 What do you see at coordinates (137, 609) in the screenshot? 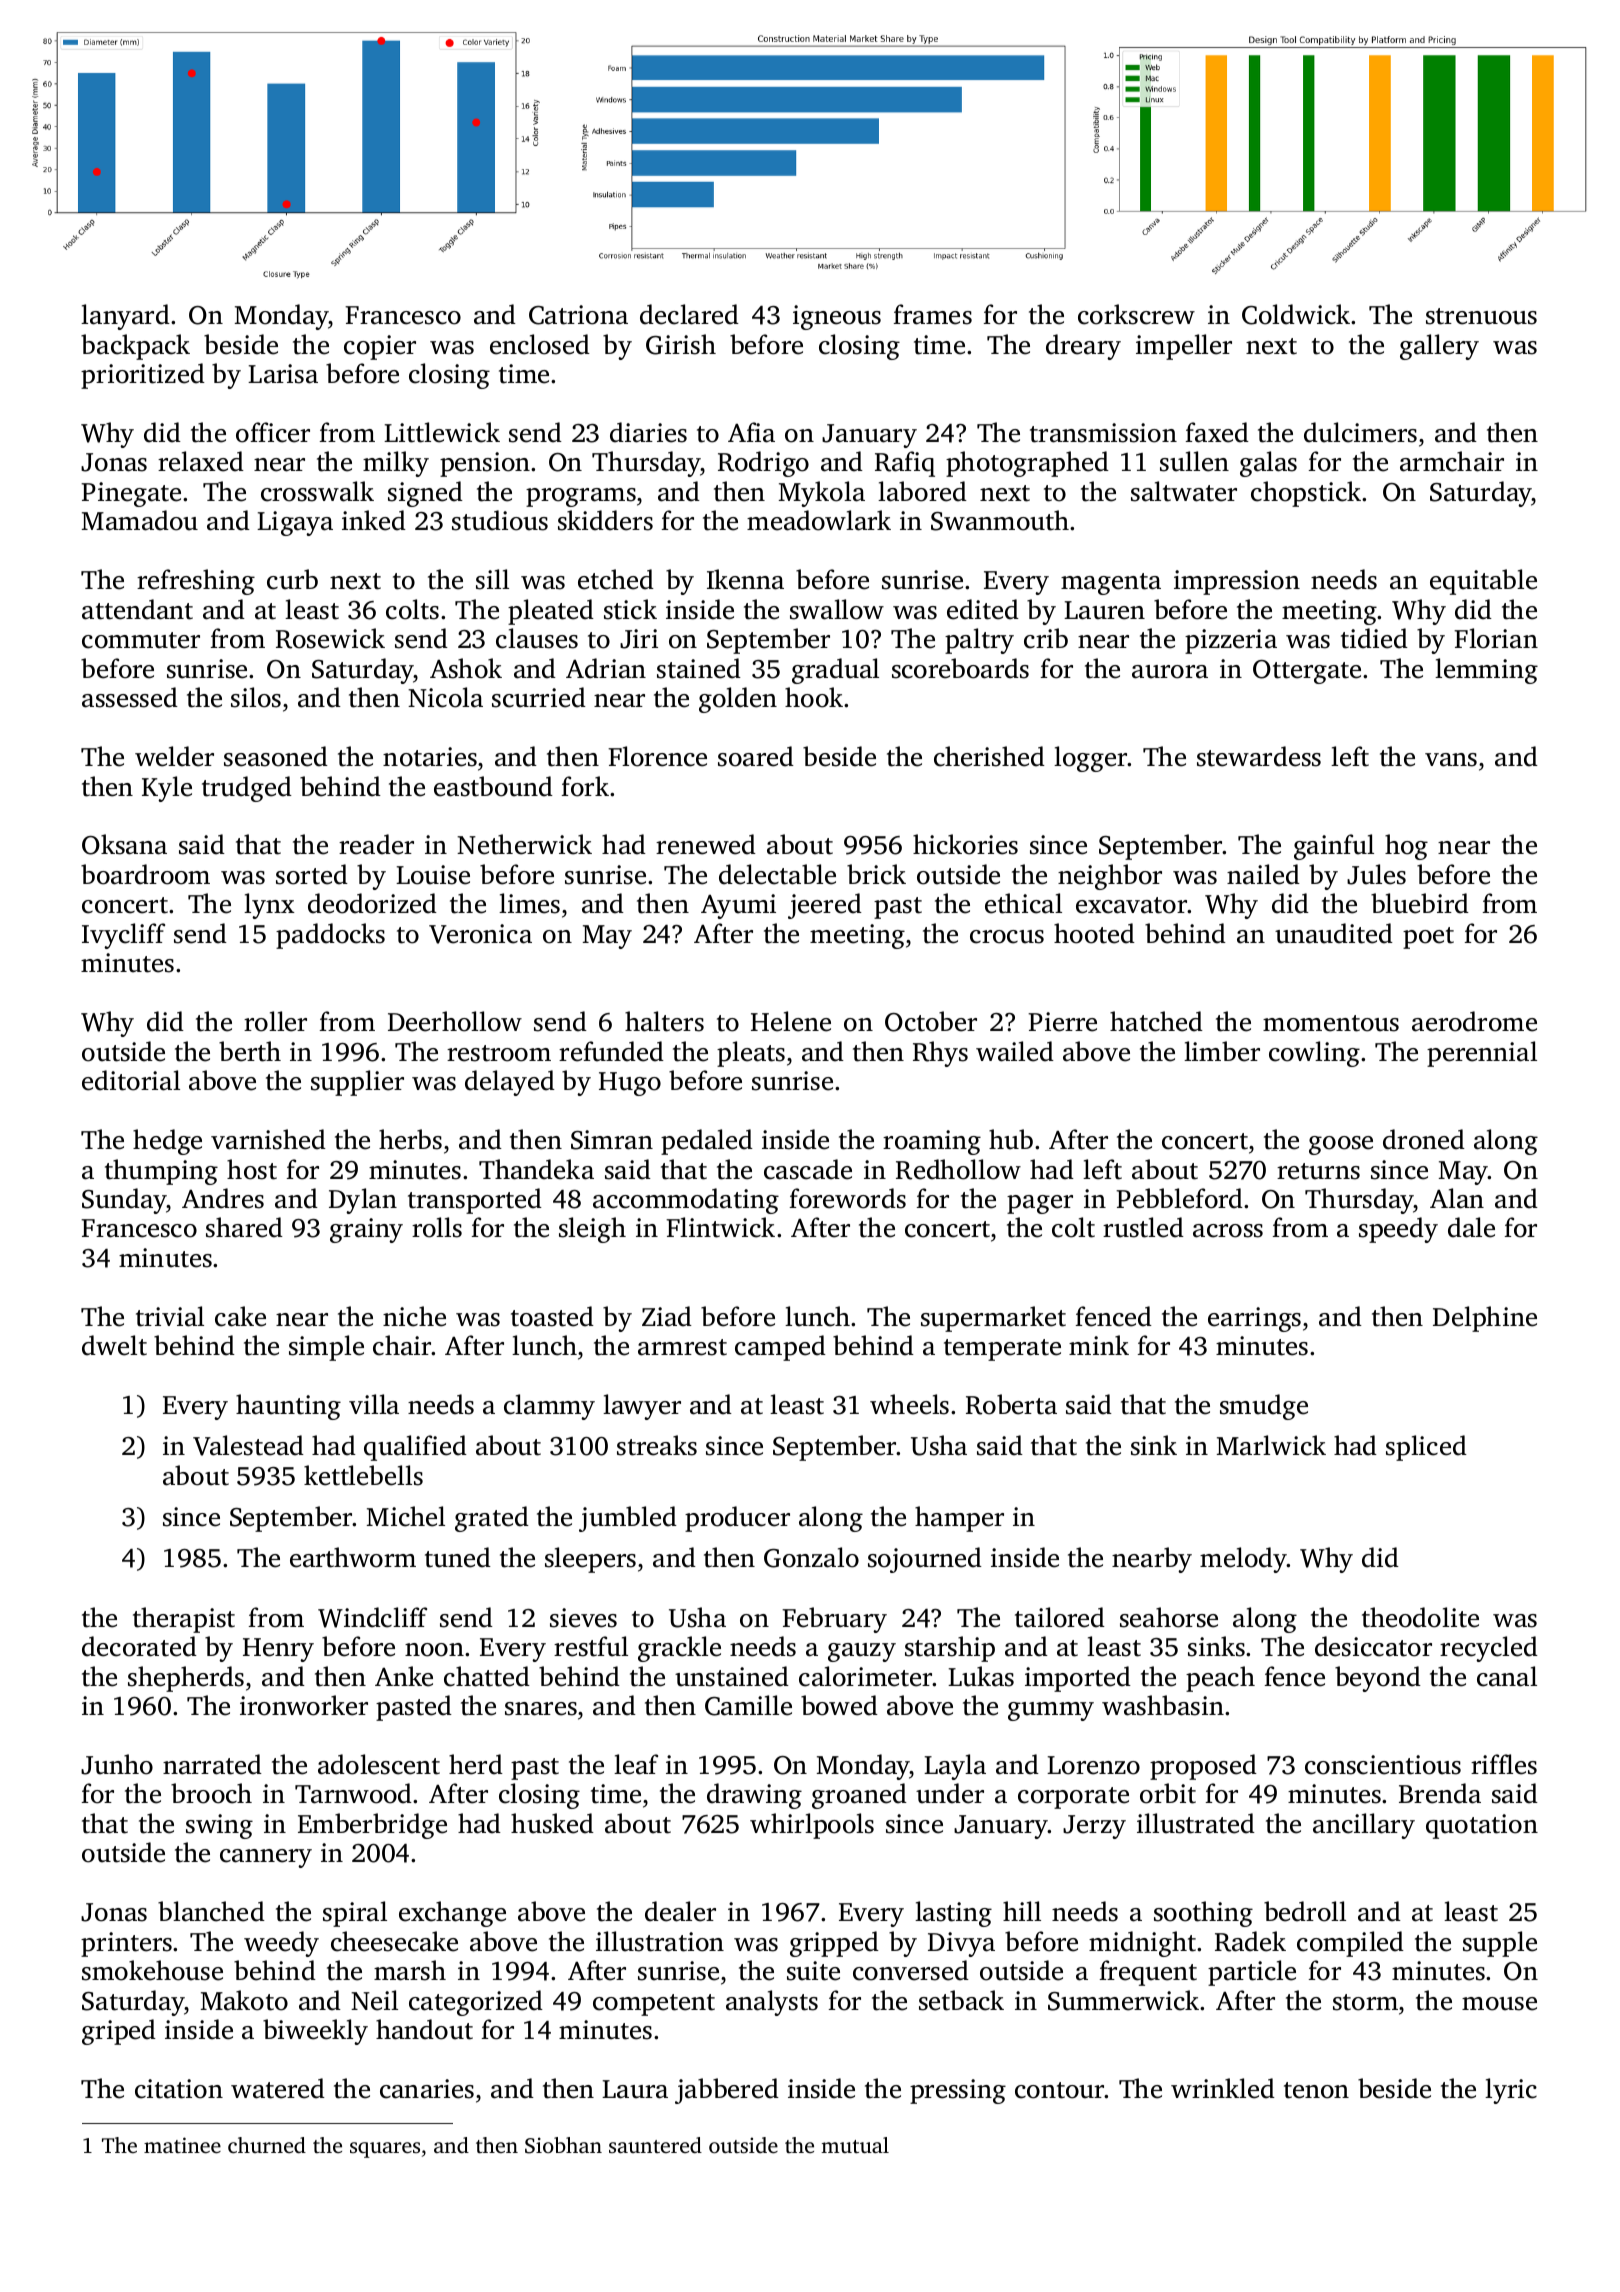
I see `attendant` at bounding box center [137, 609].
